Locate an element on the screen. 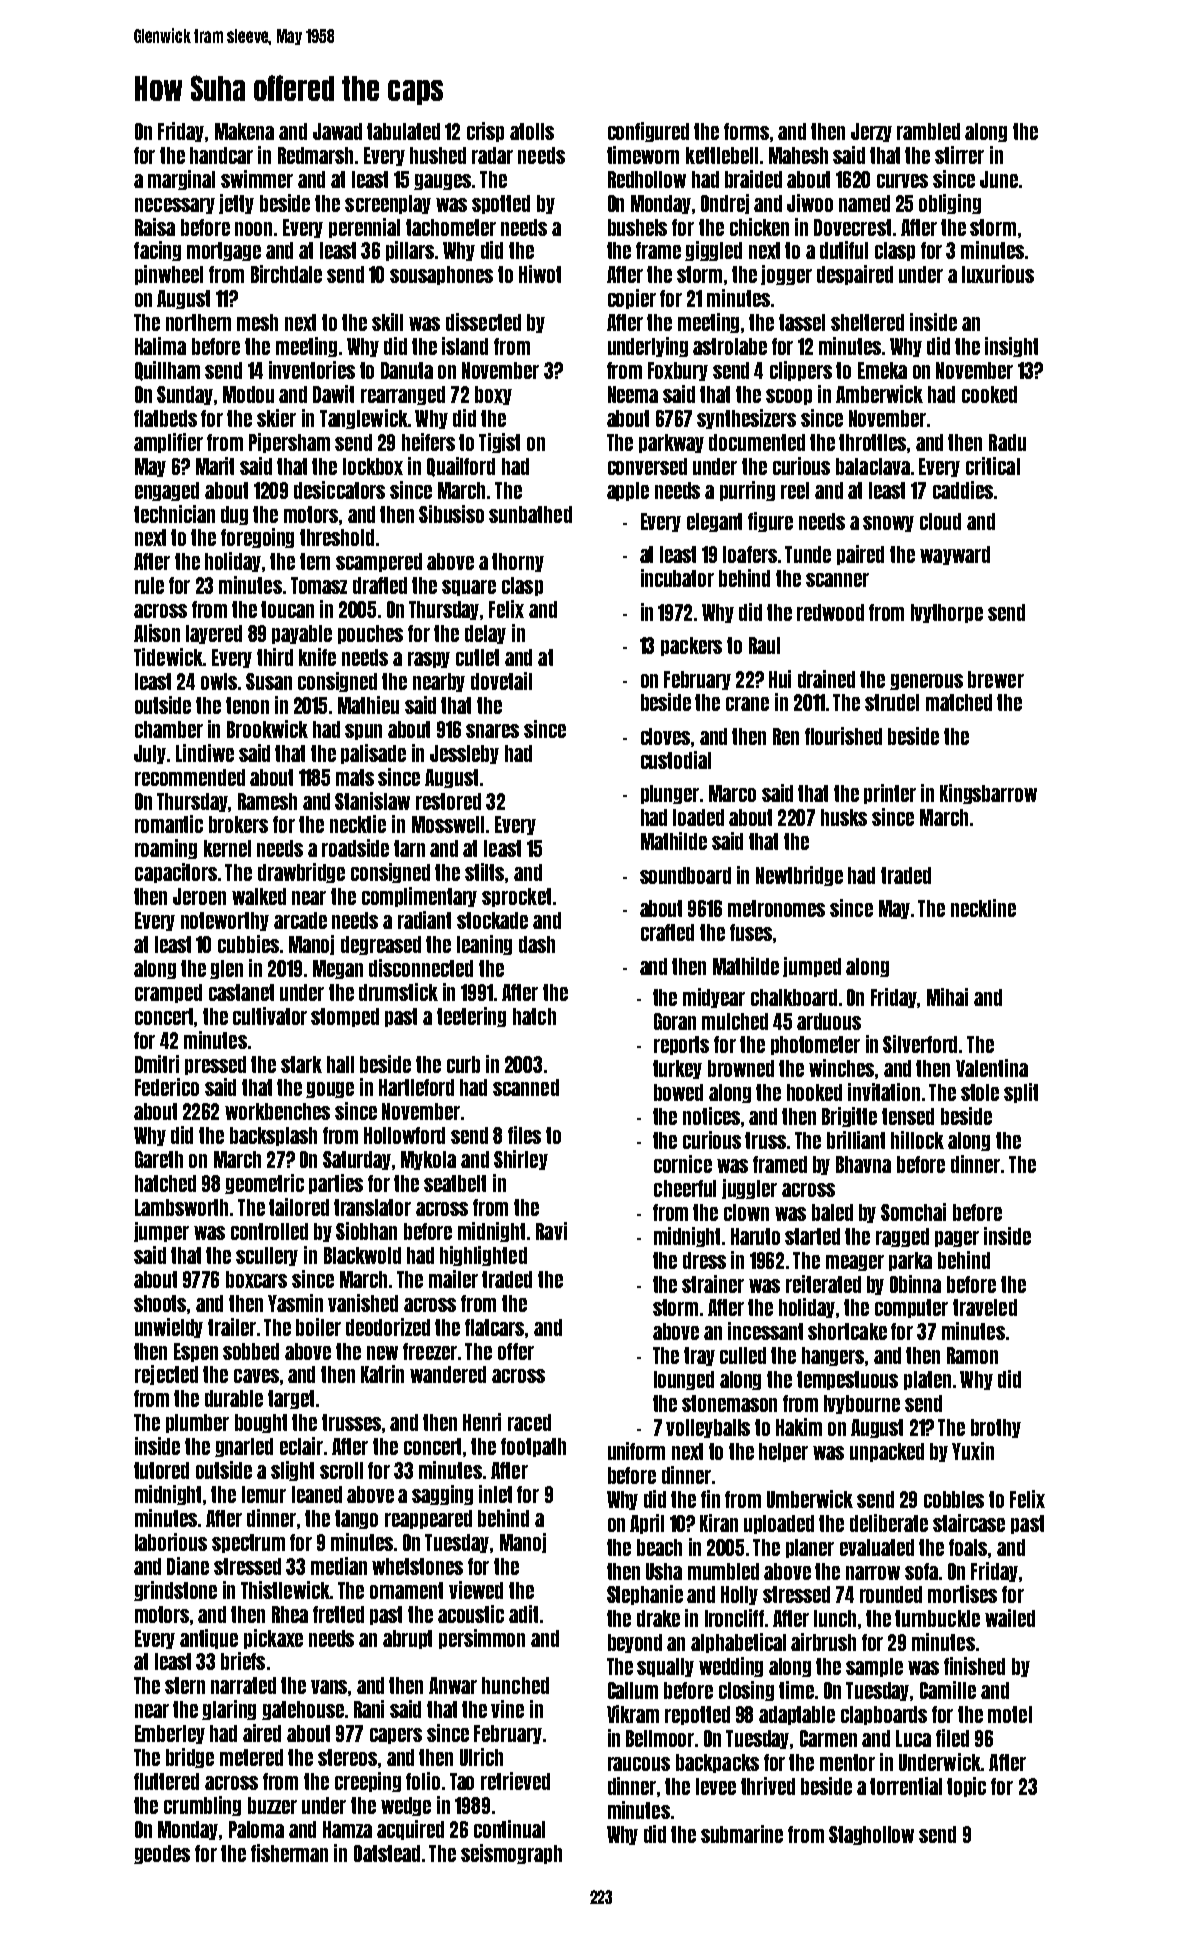 The height and width of the screenshot is (1944, 1180). seismograph is located at coordinates (511, 1854).
